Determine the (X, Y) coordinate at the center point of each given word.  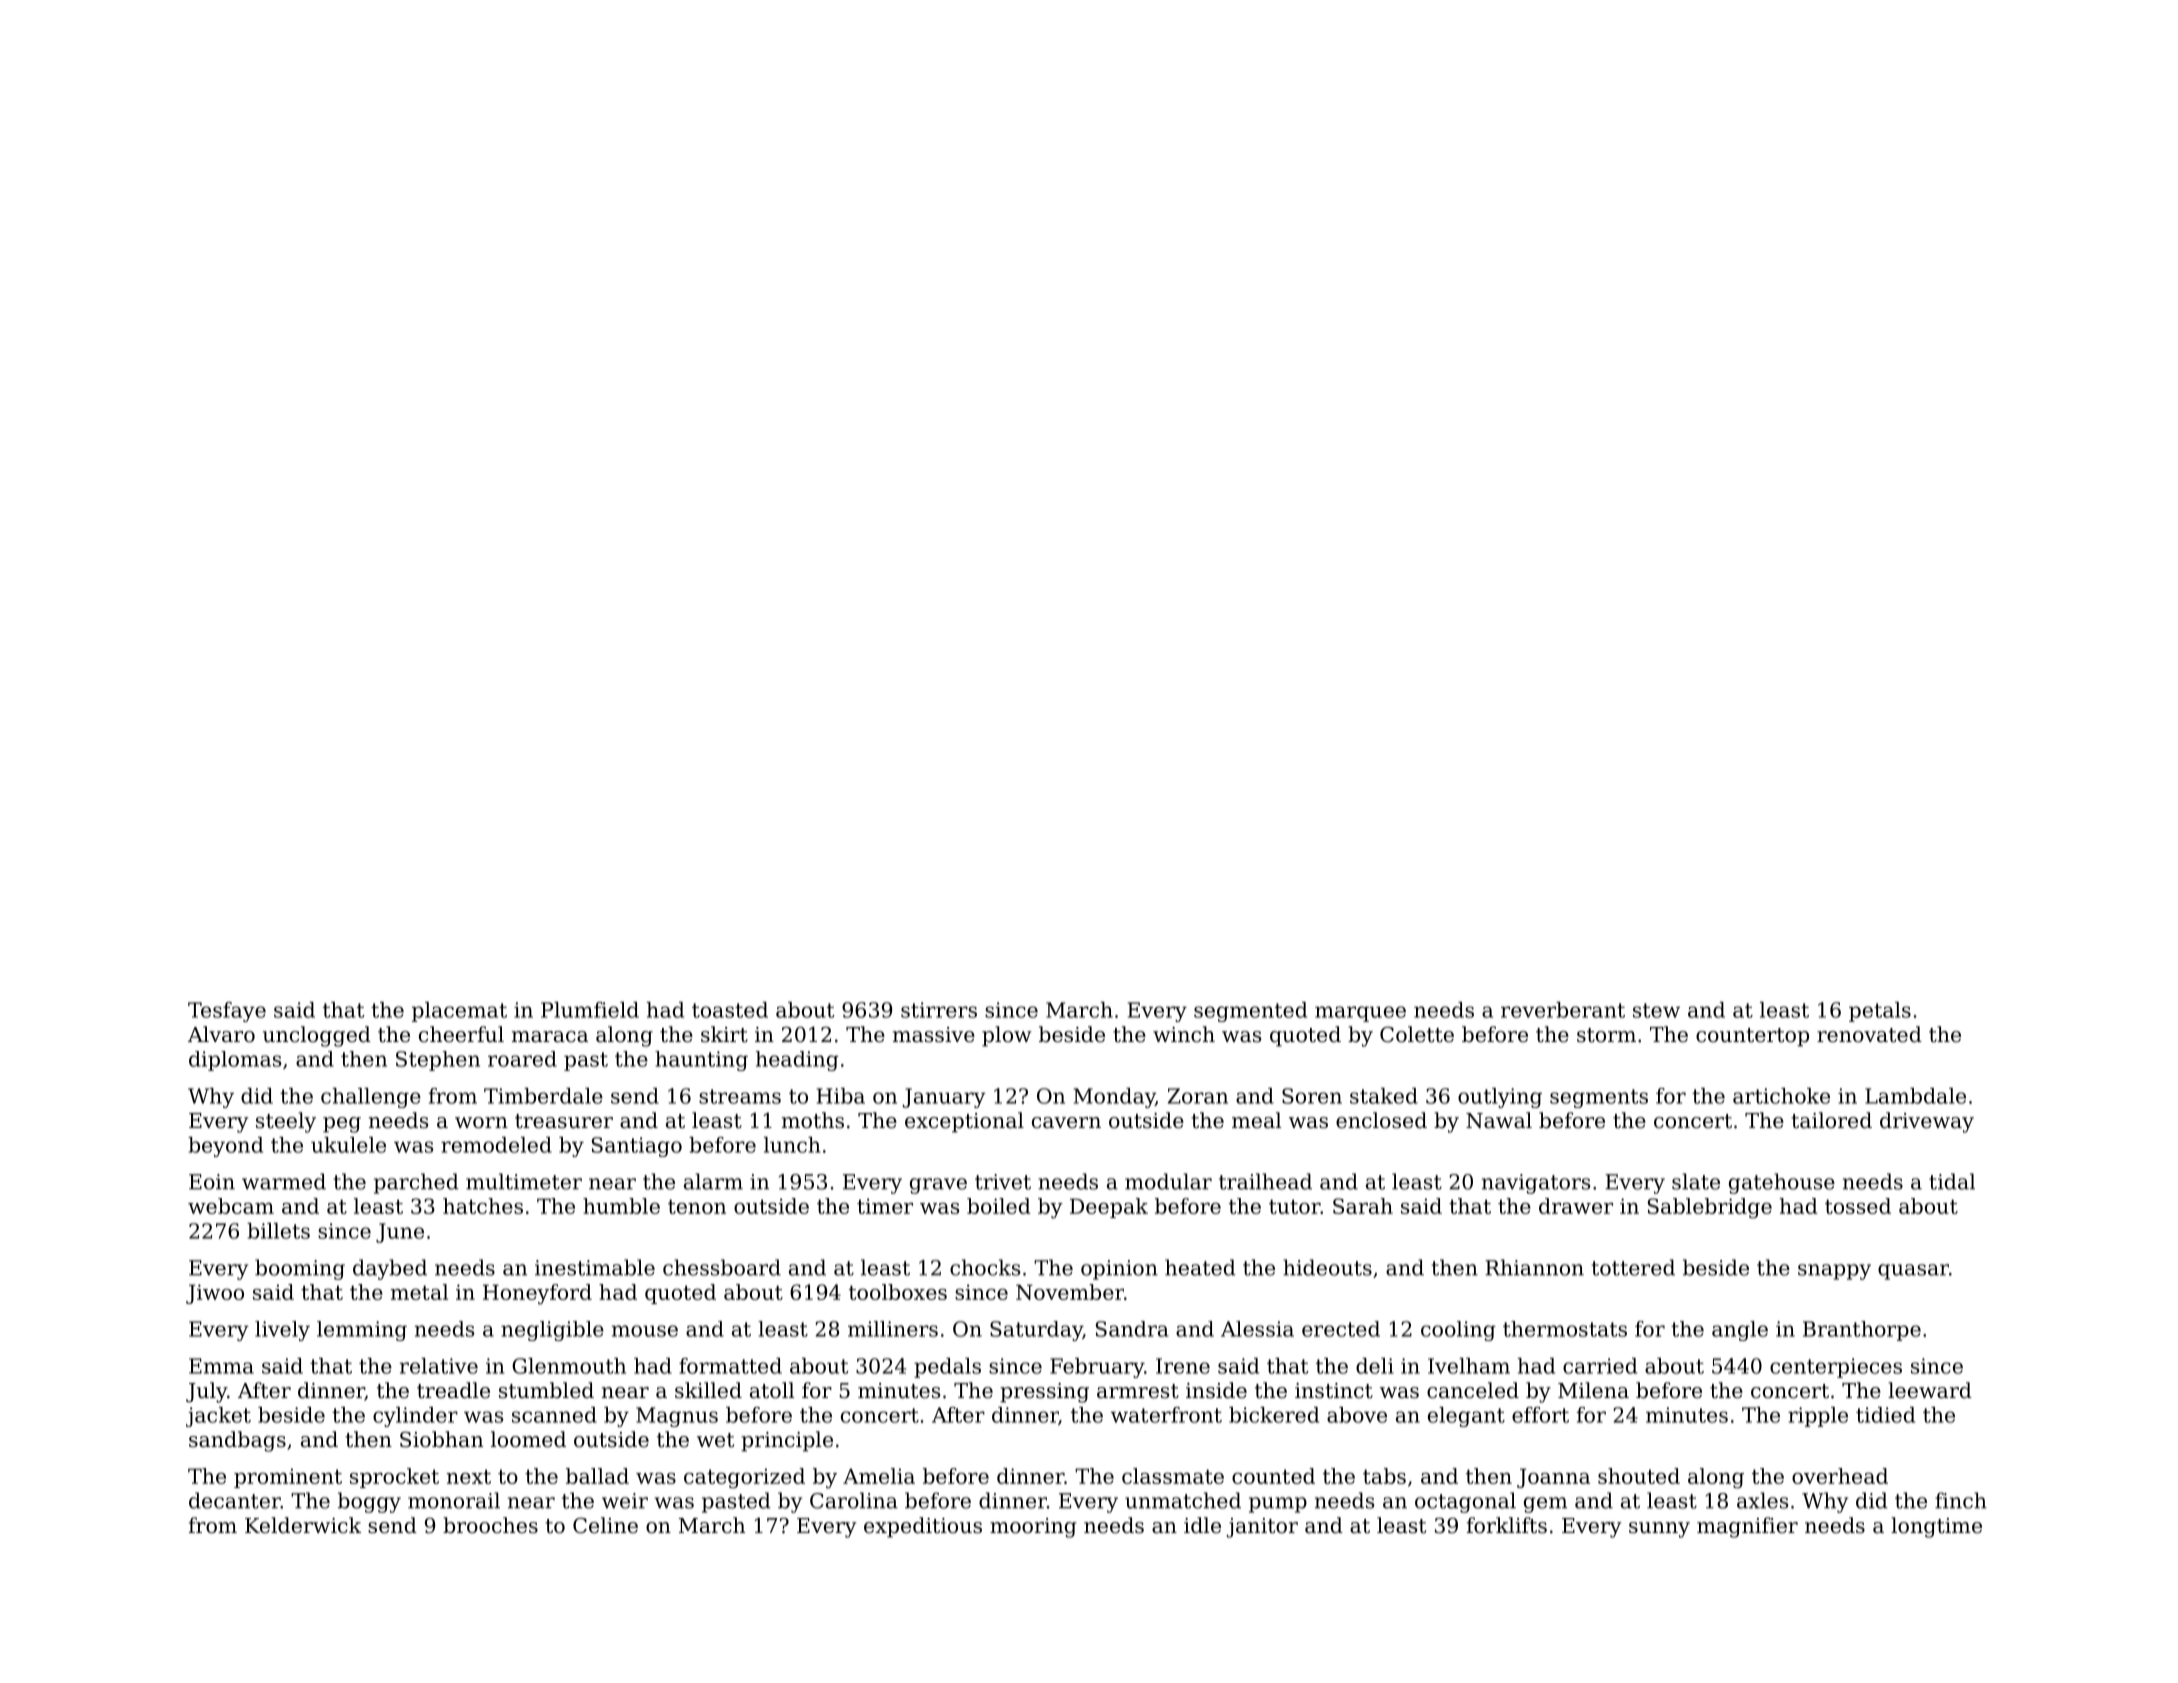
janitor (1262, 1528)
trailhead (1265, 1181)
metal (419, 1292)
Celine (605, 1525)
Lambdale (1915, 1096)
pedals (947, 1368)
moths (813, 1120)
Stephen (438, 1061)
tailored (1831, 1120)
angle (1740, 1331)
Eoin (212, 1182)
